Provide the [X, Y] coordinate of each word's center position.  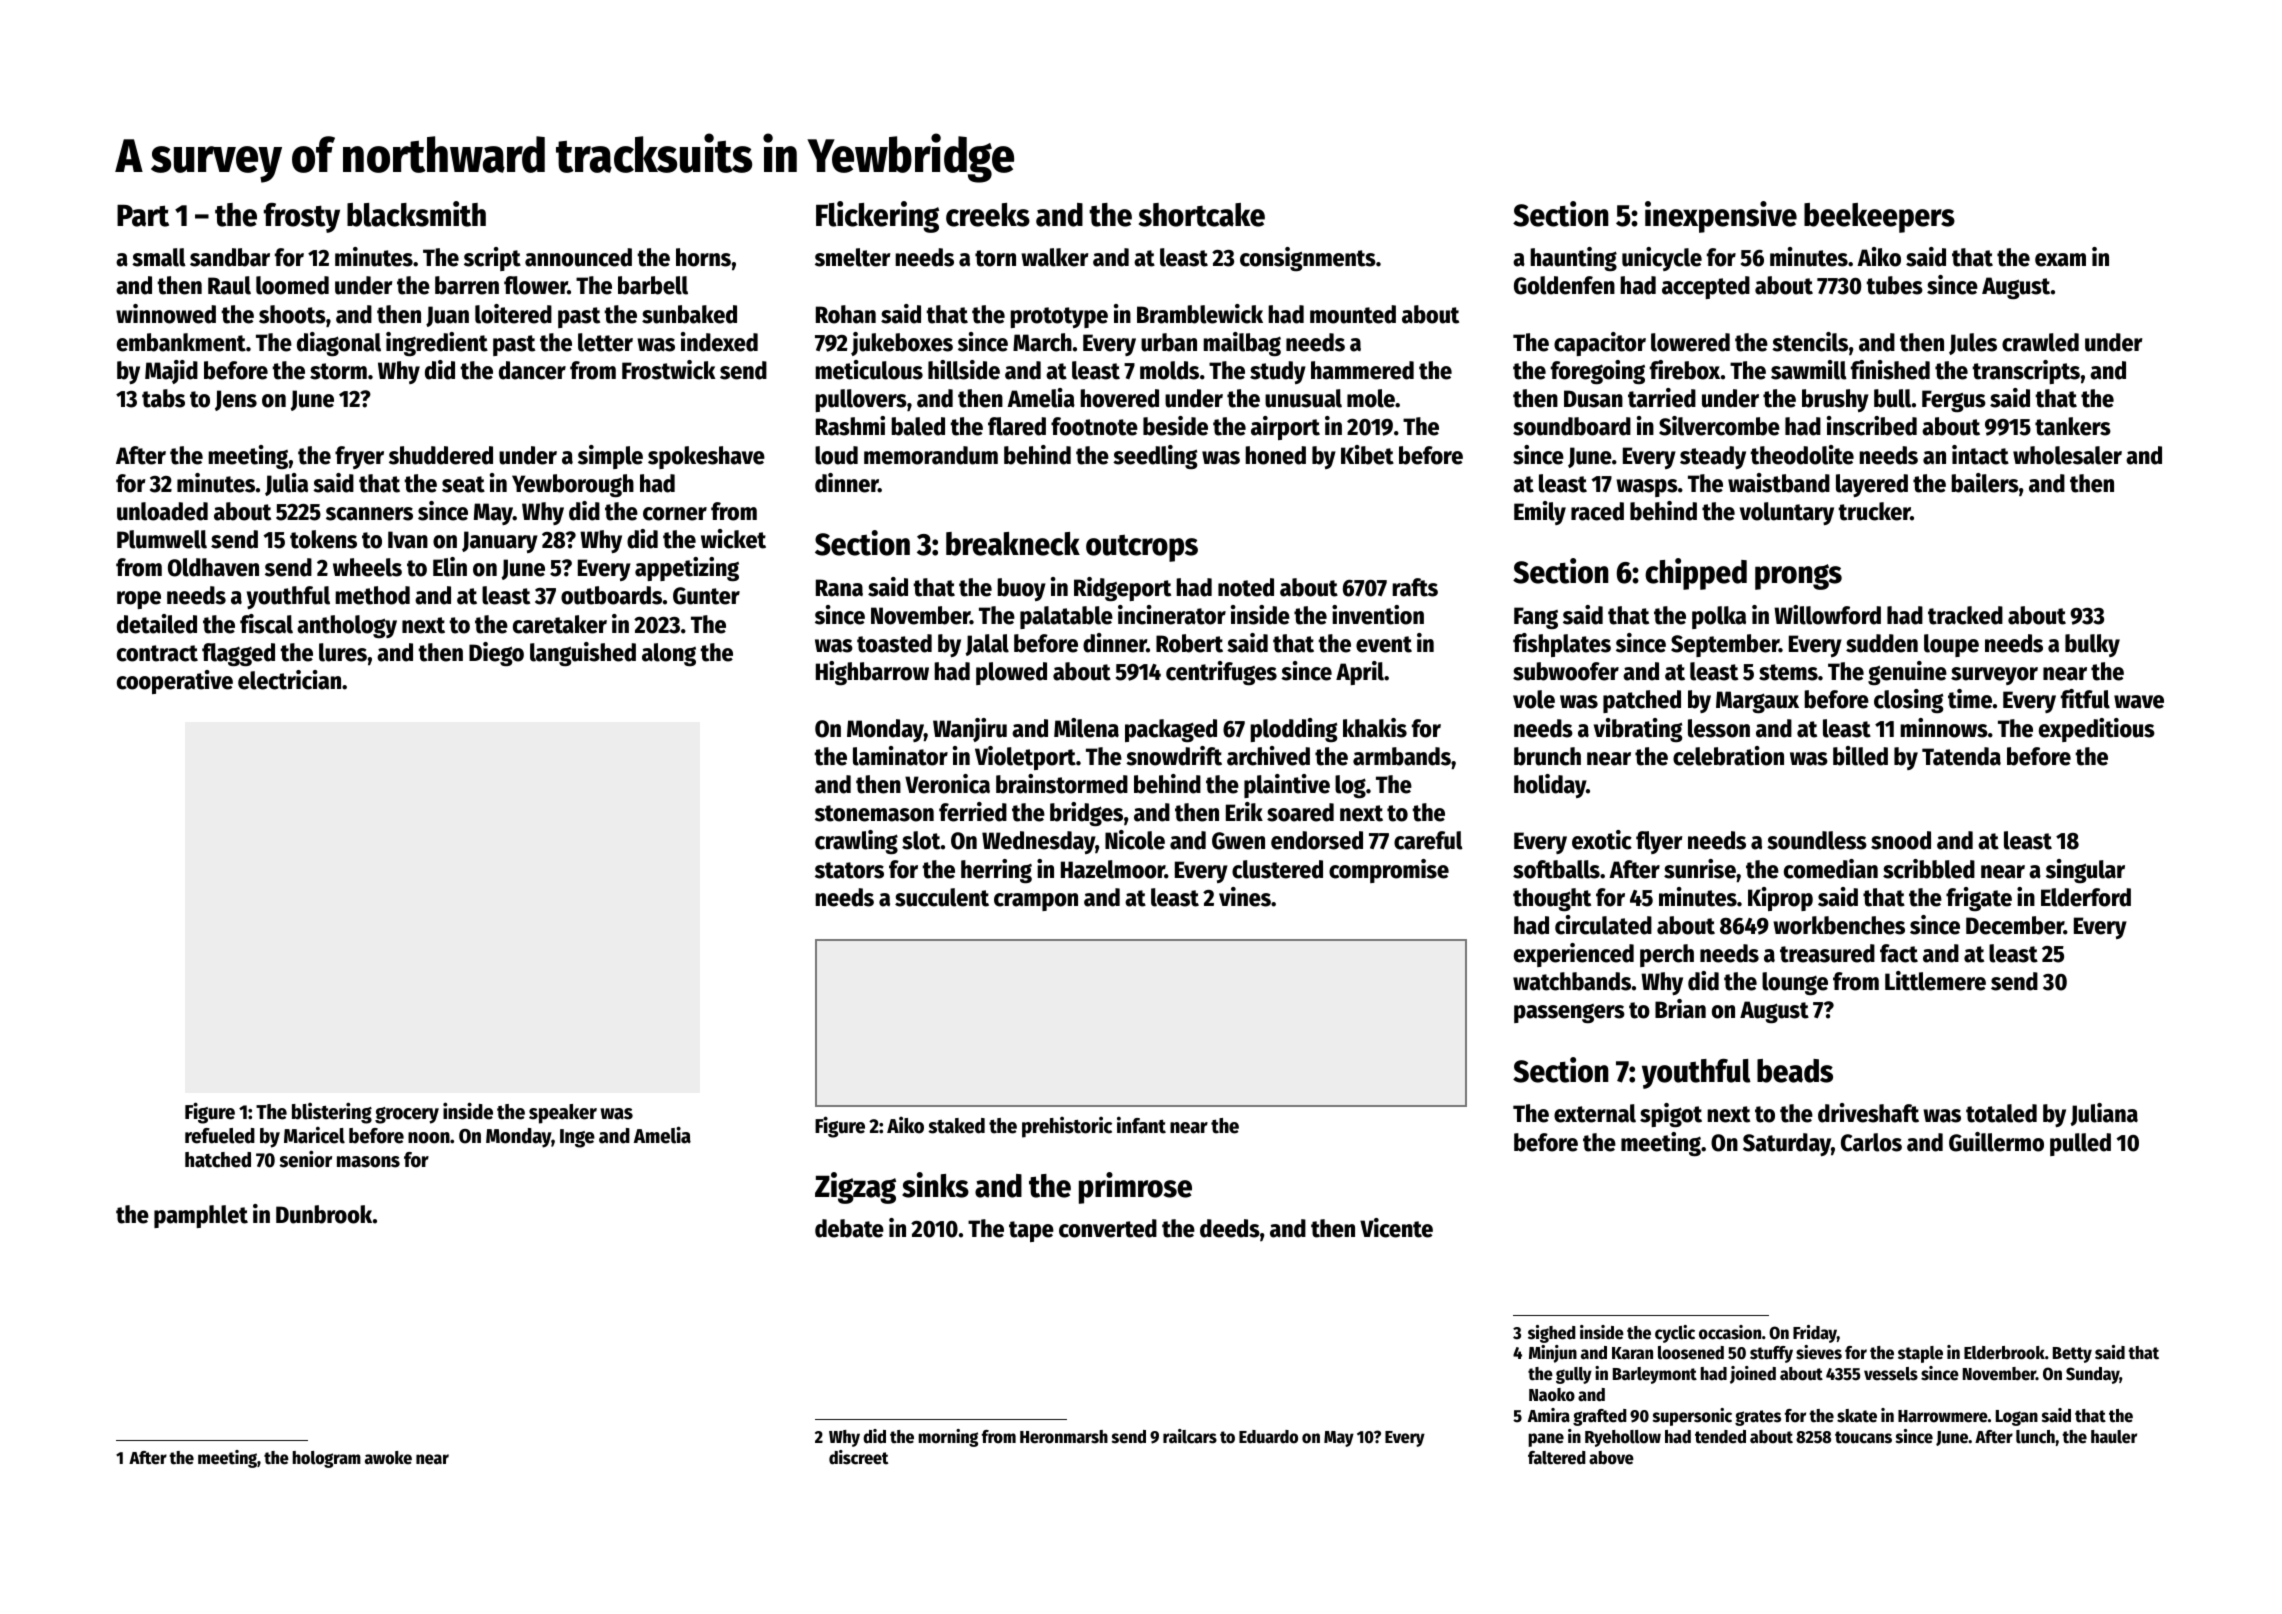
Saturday [1787, 1144]
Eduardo [1268, 1437]
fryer [359, 457]
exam [2060, 260]
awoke [388, 1458]
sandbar [230, 257]
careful [1428, 840]
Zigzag [855, 1188]
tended [1720, 1437]
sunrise [1700, 869]
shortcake [1202, 215]
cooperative [175, 682]
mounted [1353, 314]
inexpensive [1721, 217]
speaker [563, 1114]
